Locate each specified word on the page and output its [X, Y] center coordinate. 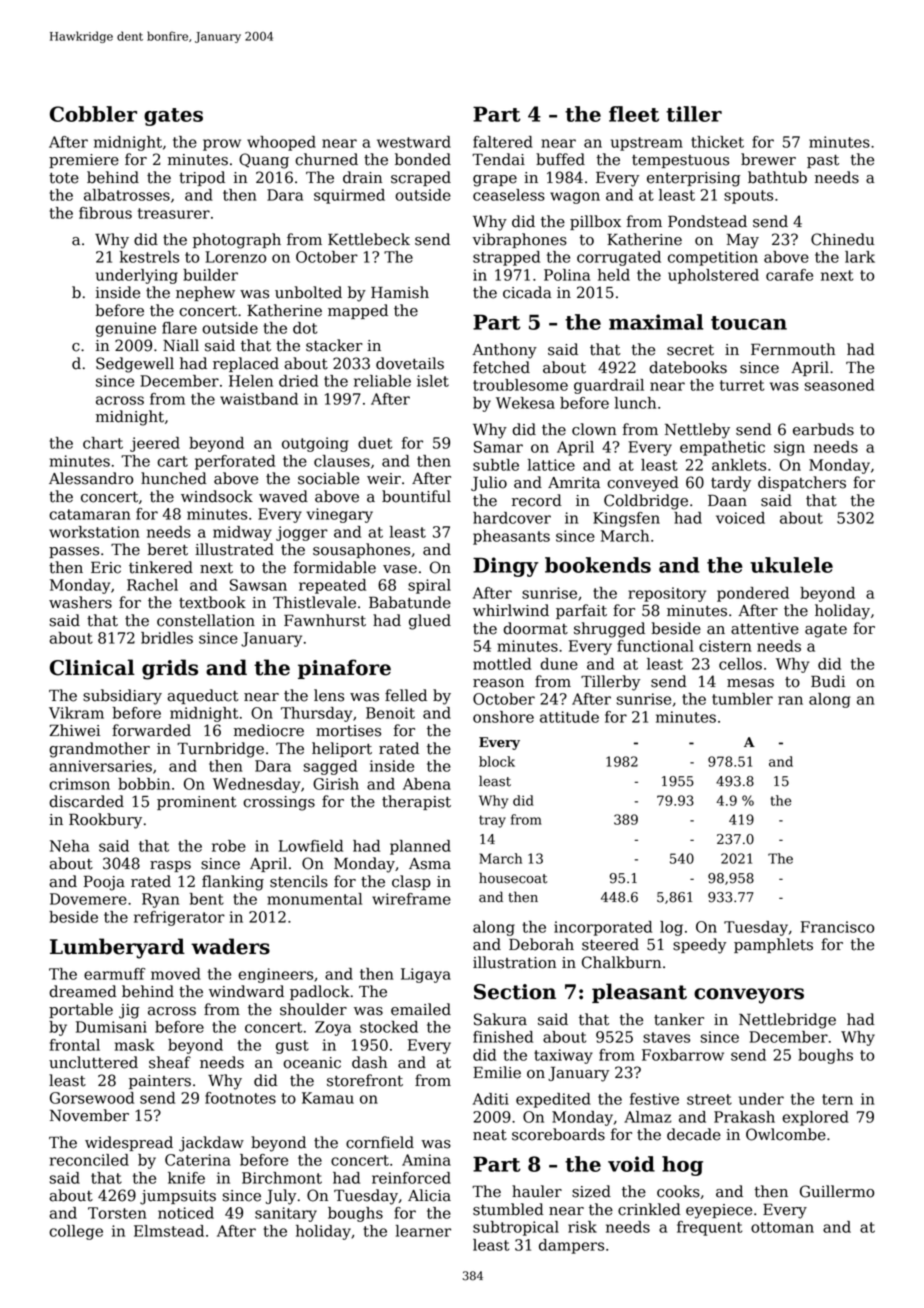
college [76, 1232]
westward [414, 142]
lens [329, 695]
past [823, 161]
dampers [571, 1246]
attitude [569, 717]
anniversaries [100, 766]
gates [173, 117]
